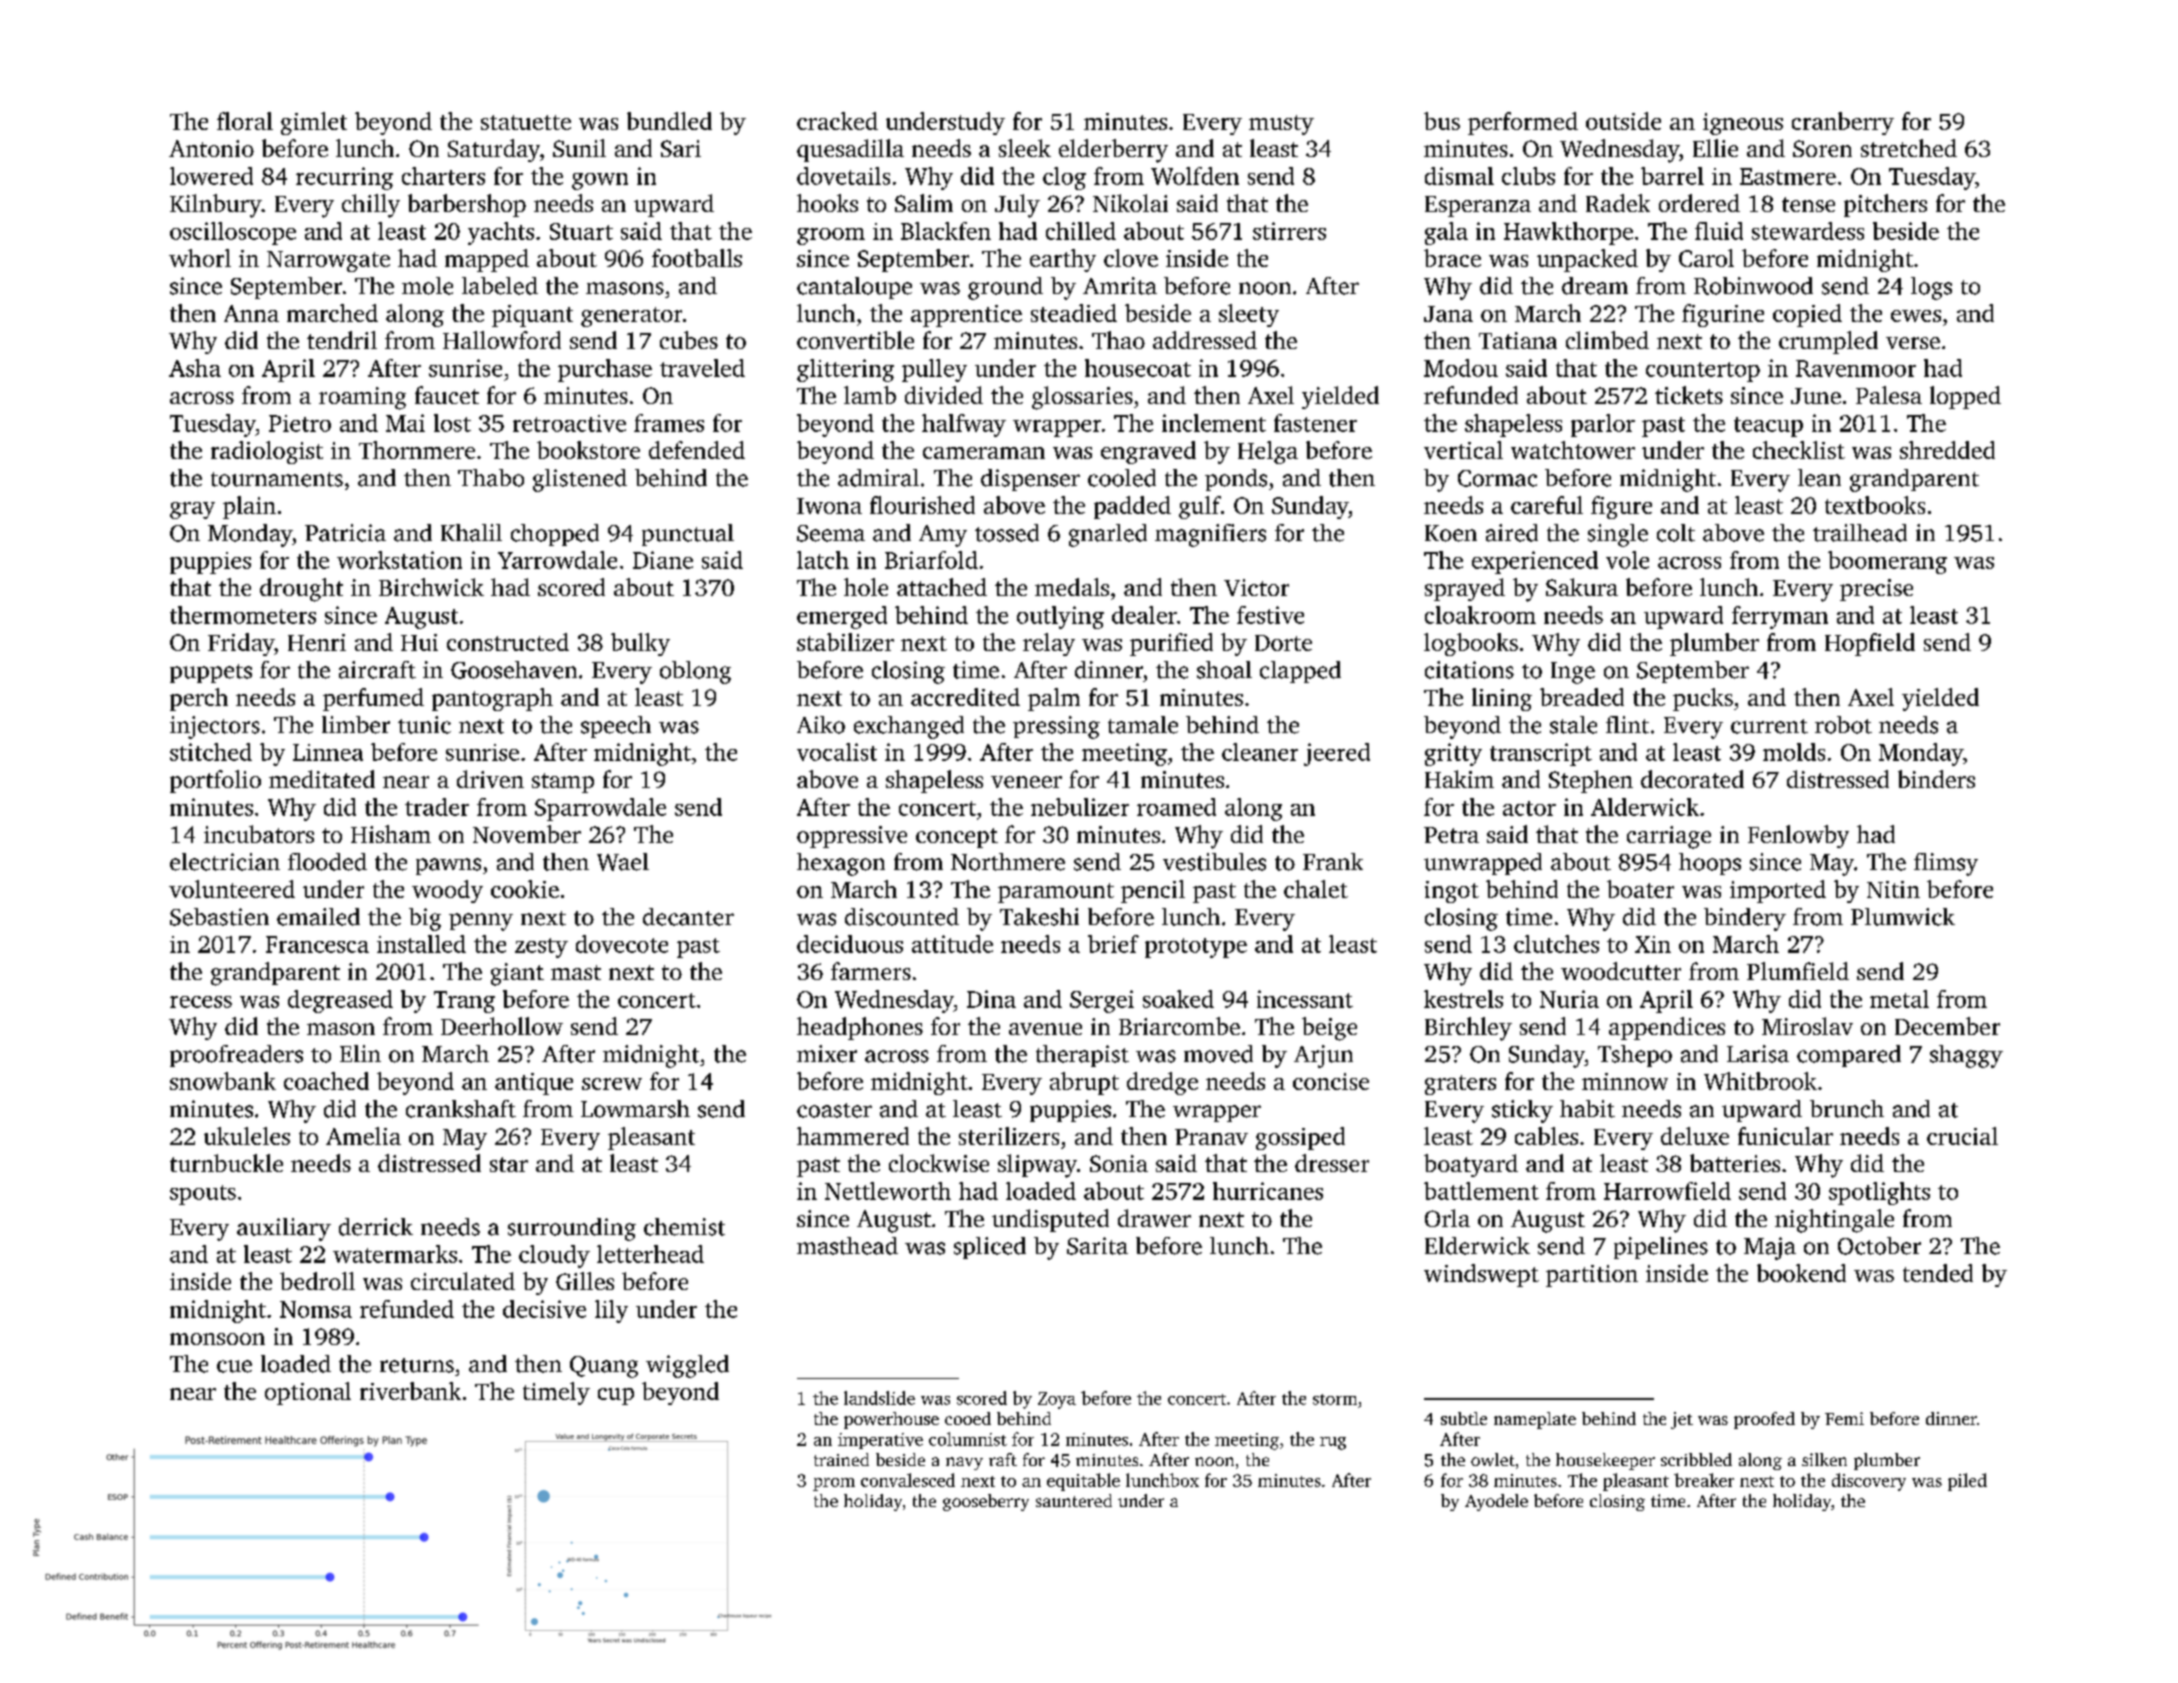 The height and width of the page is (1683, 2178). What do you see at coordinates (986, 1502) in the page?
I see `gooseberry` at bounding box center [986, 1502].
